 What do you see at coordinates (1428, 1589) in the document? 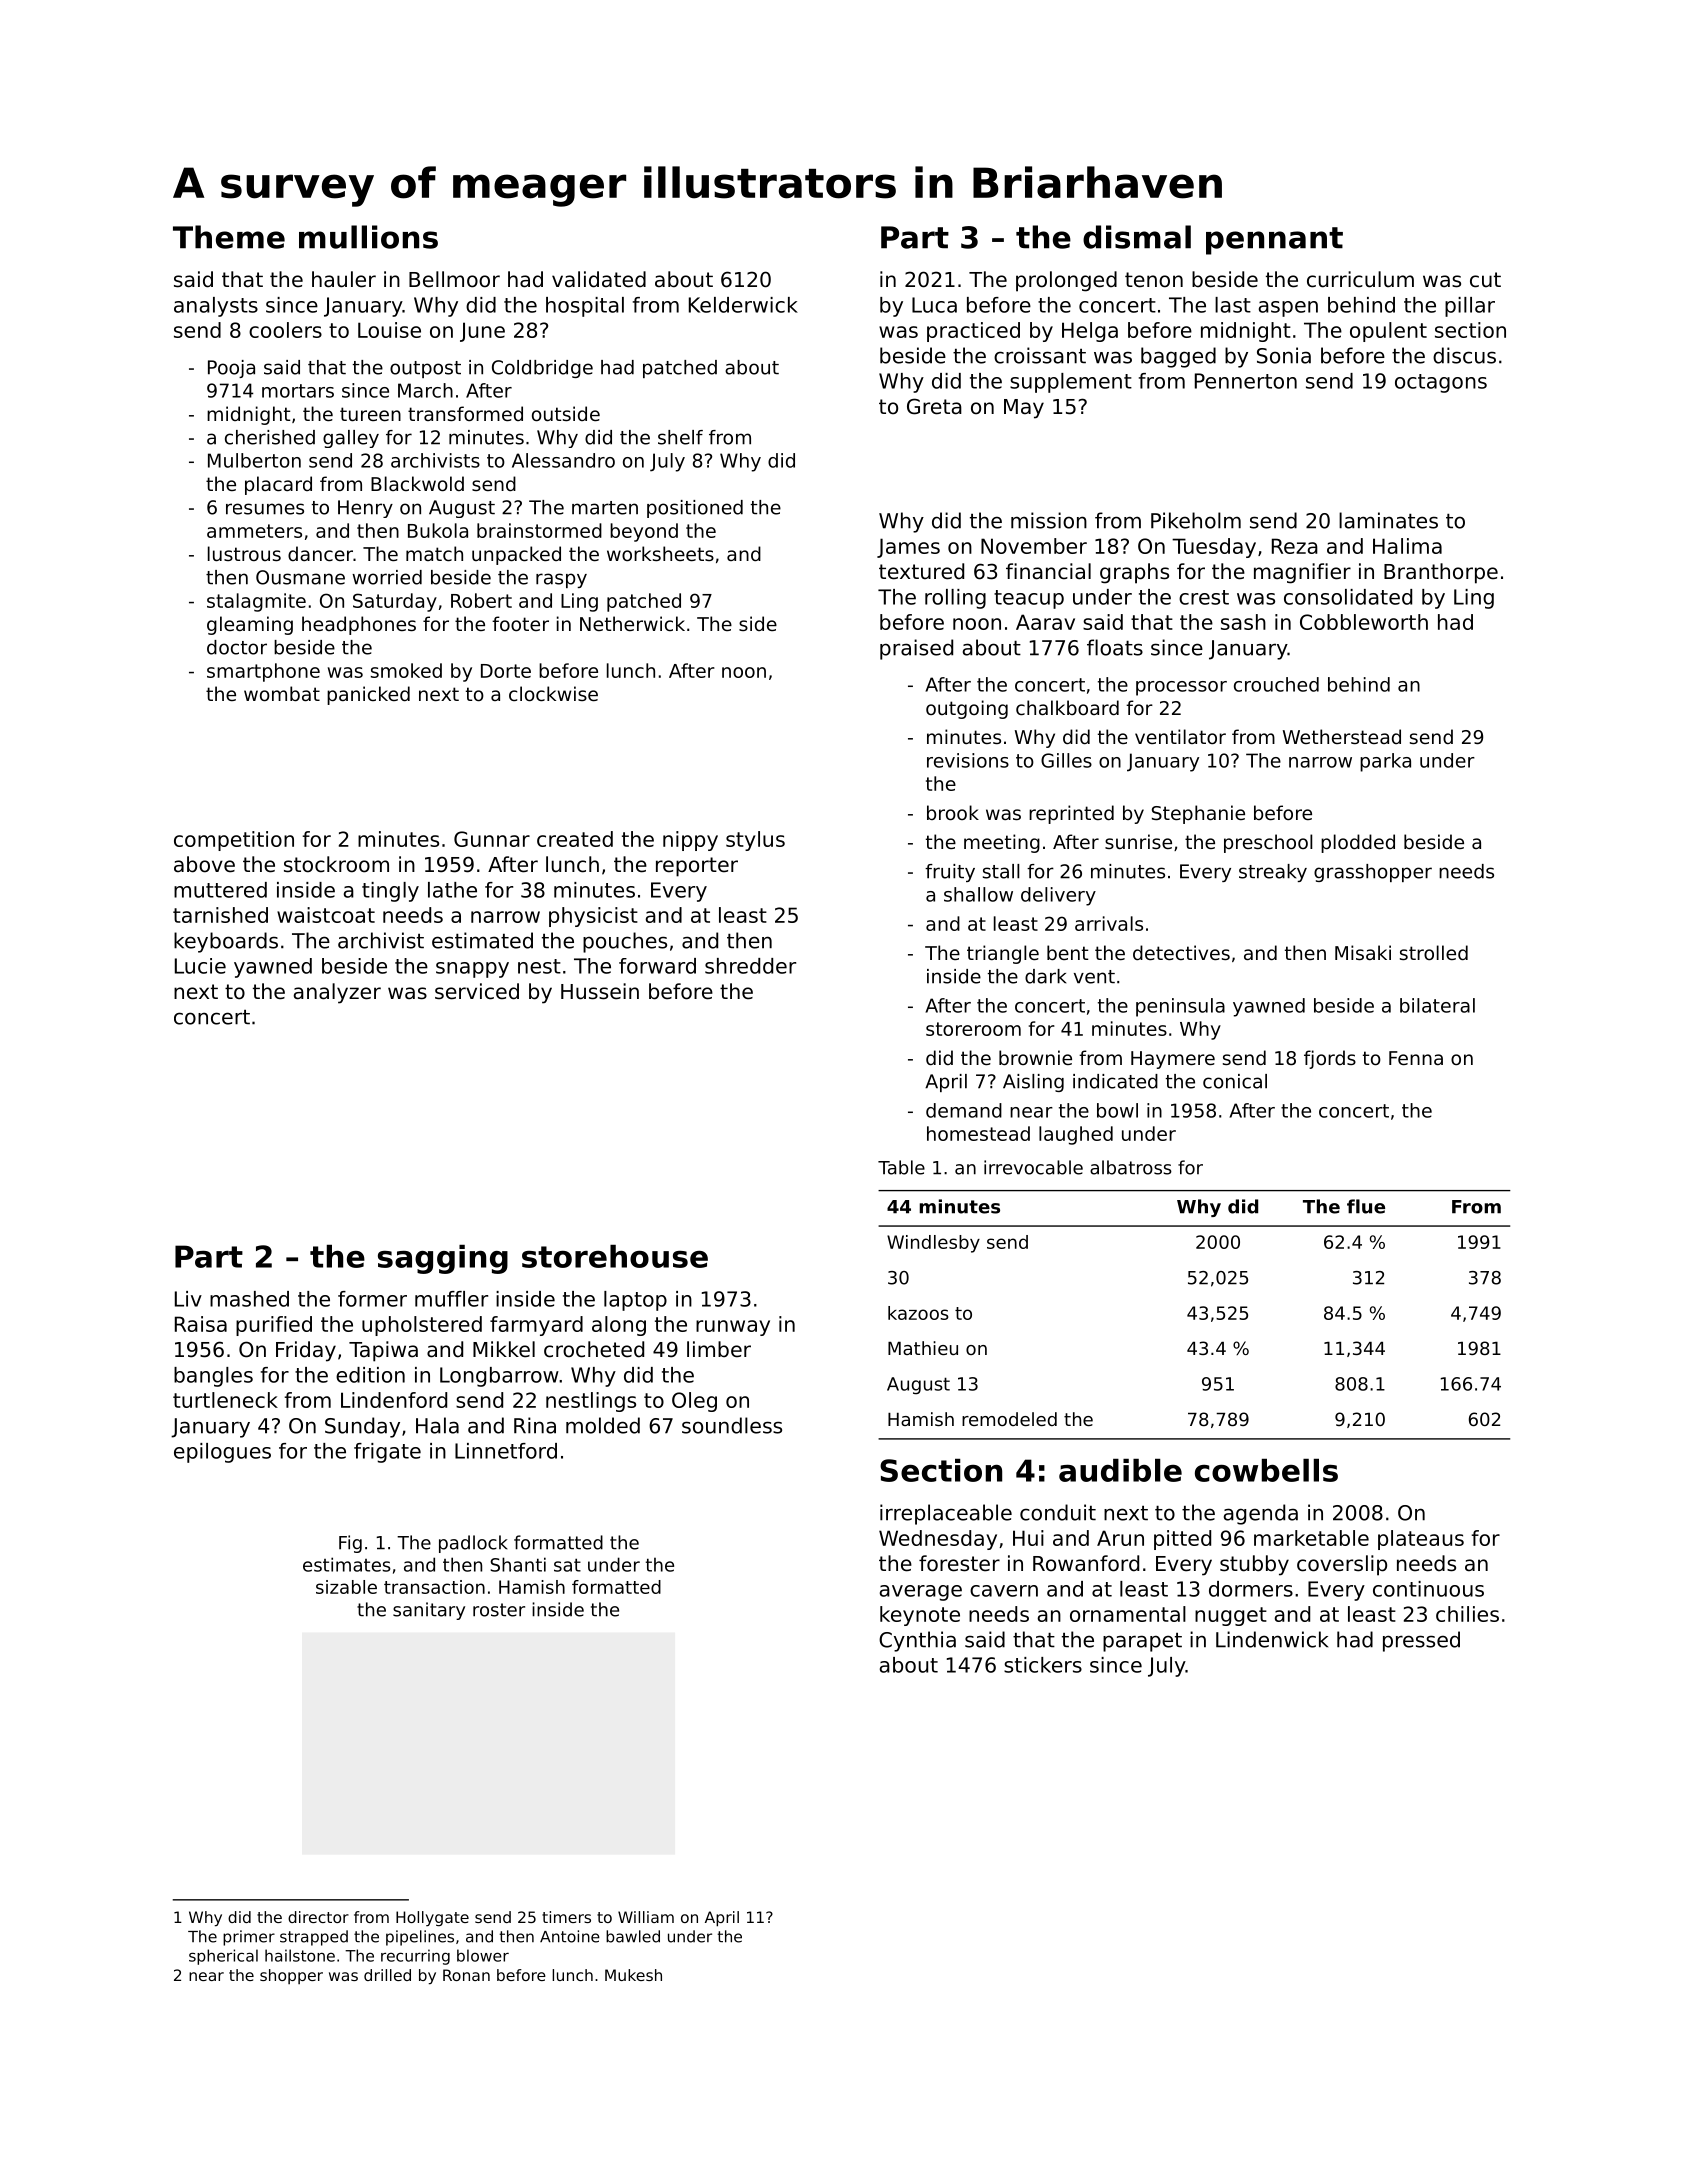
I see `continuous` at bounding box center [1428, 1589].
